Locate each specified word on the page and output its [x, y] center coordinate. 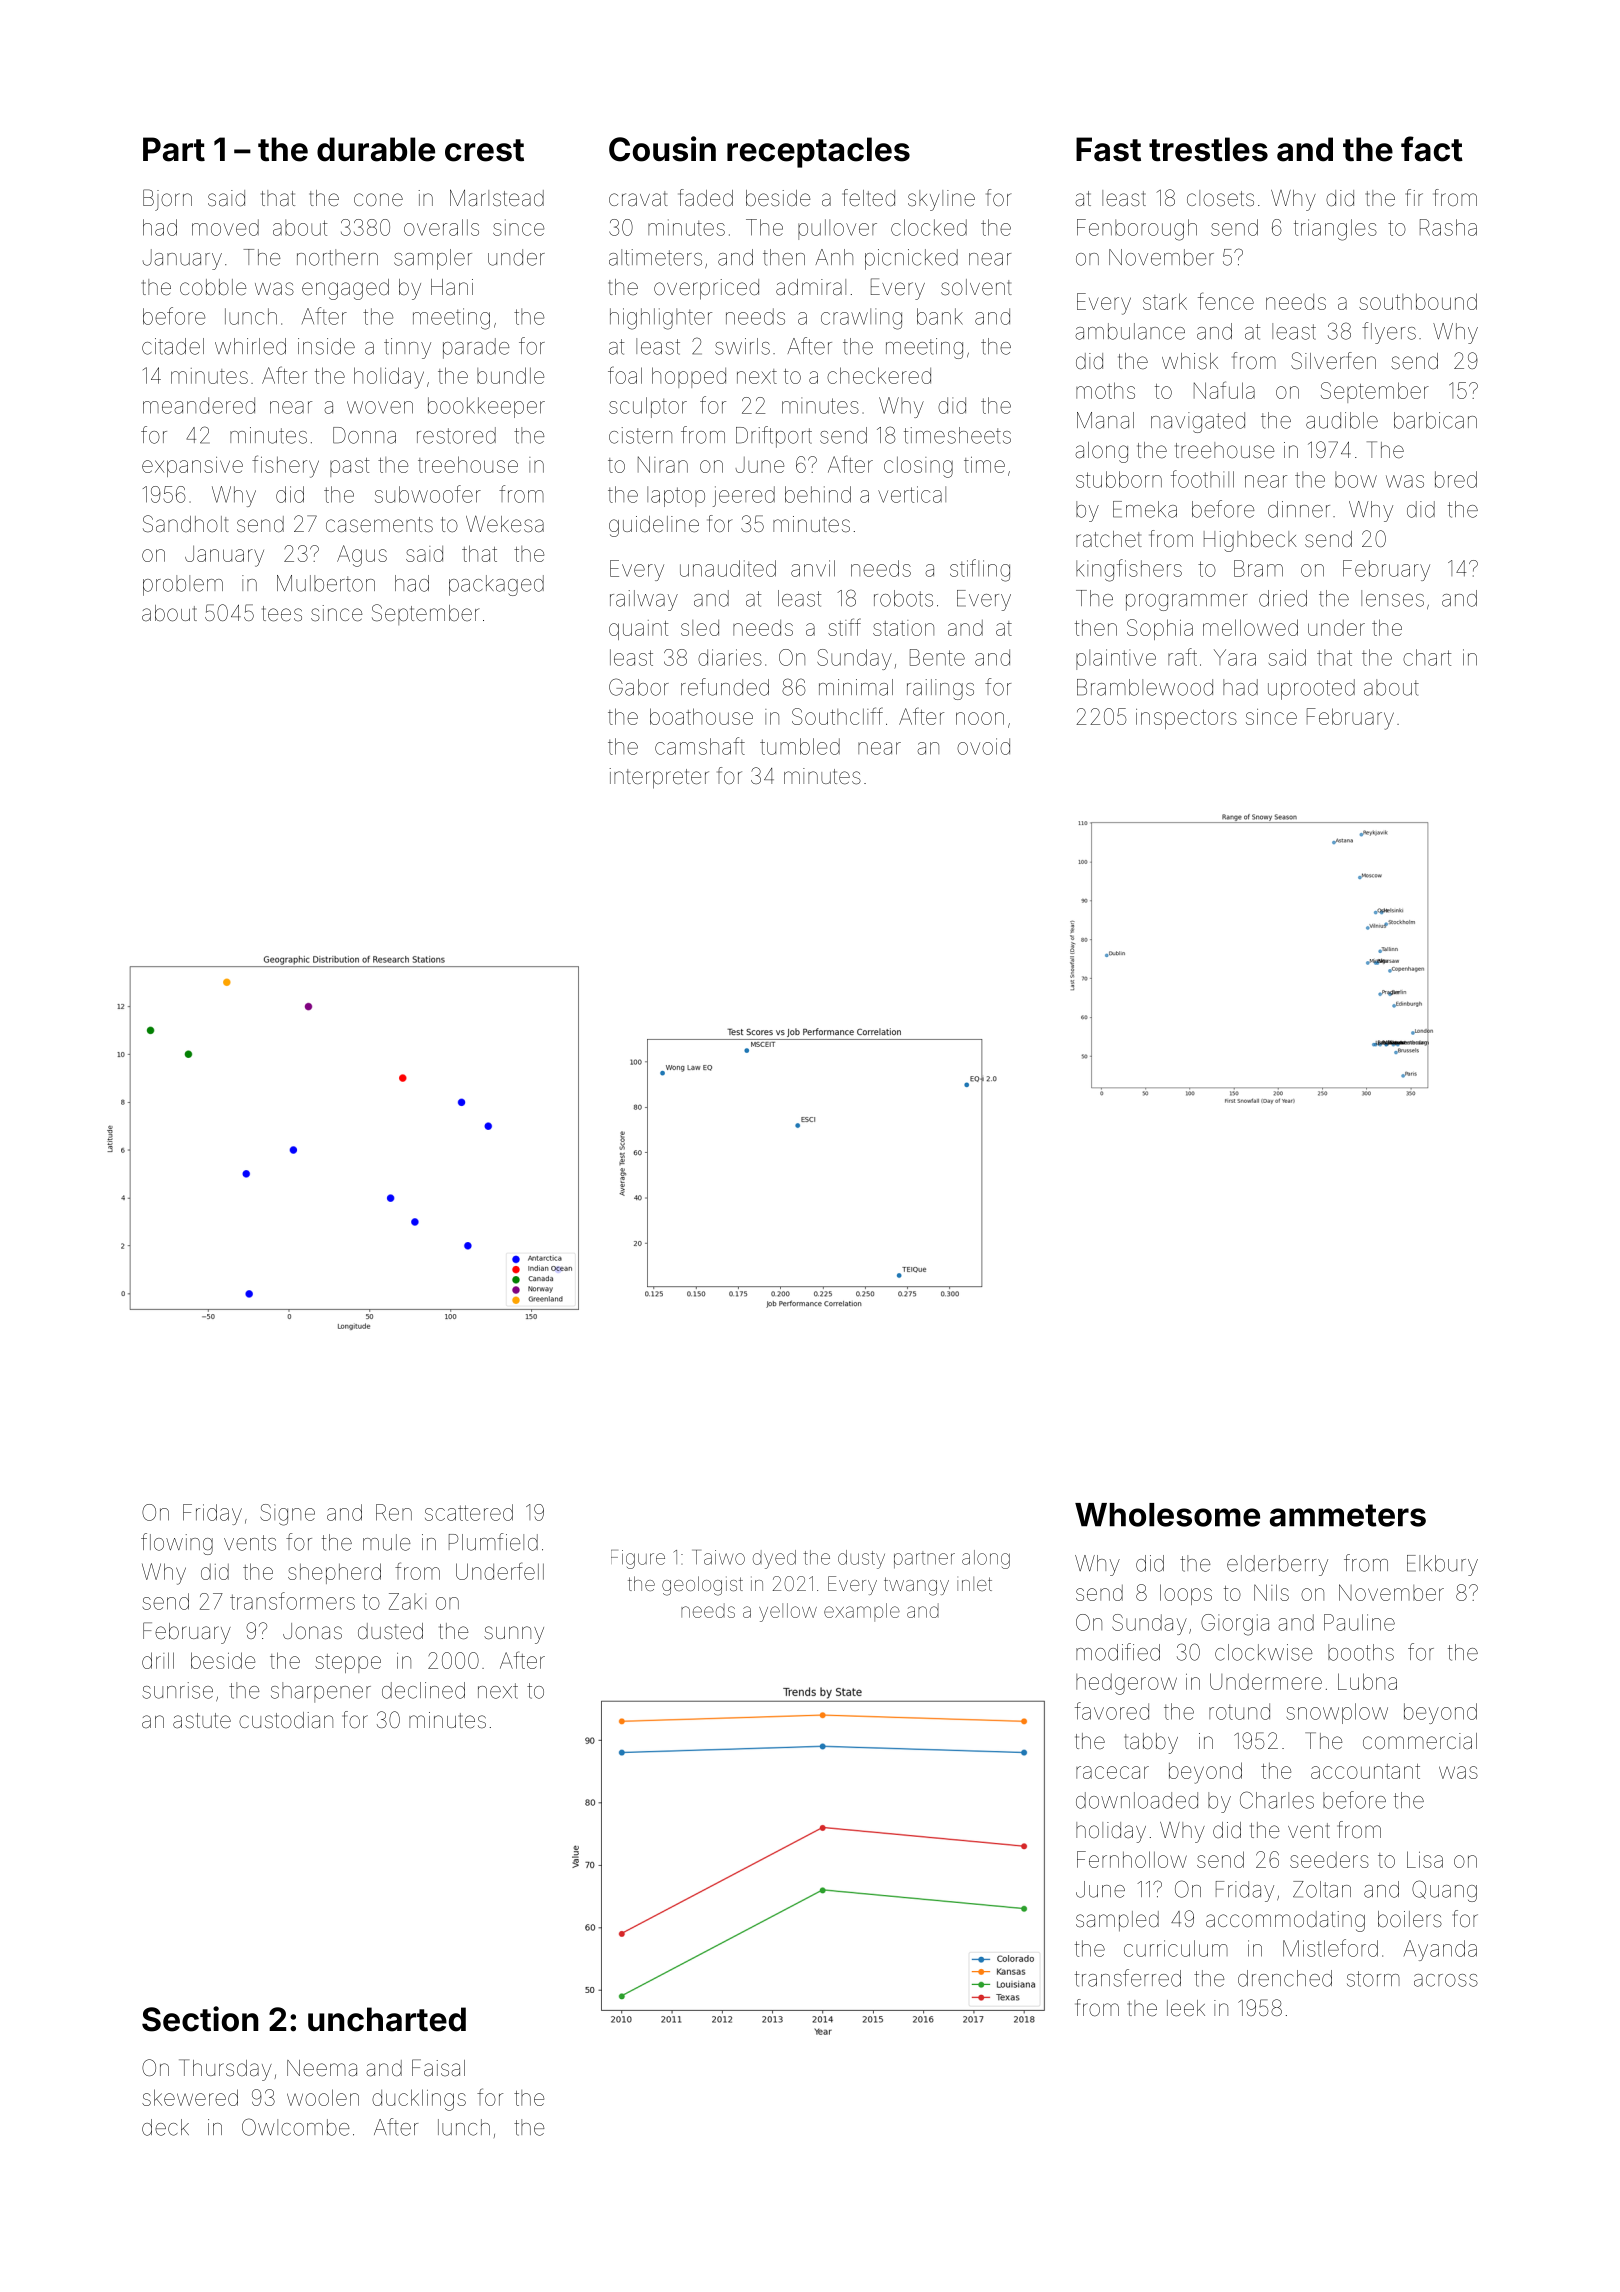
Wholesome [1167, 1515]
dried [1283, 598]
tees [282, 614]
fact [1432, 149]
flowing [177, 1544]
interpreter [659, 778]
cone [378, 199]
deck [165, 2127]
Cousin [662, 149]
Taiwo [718, 1557]
